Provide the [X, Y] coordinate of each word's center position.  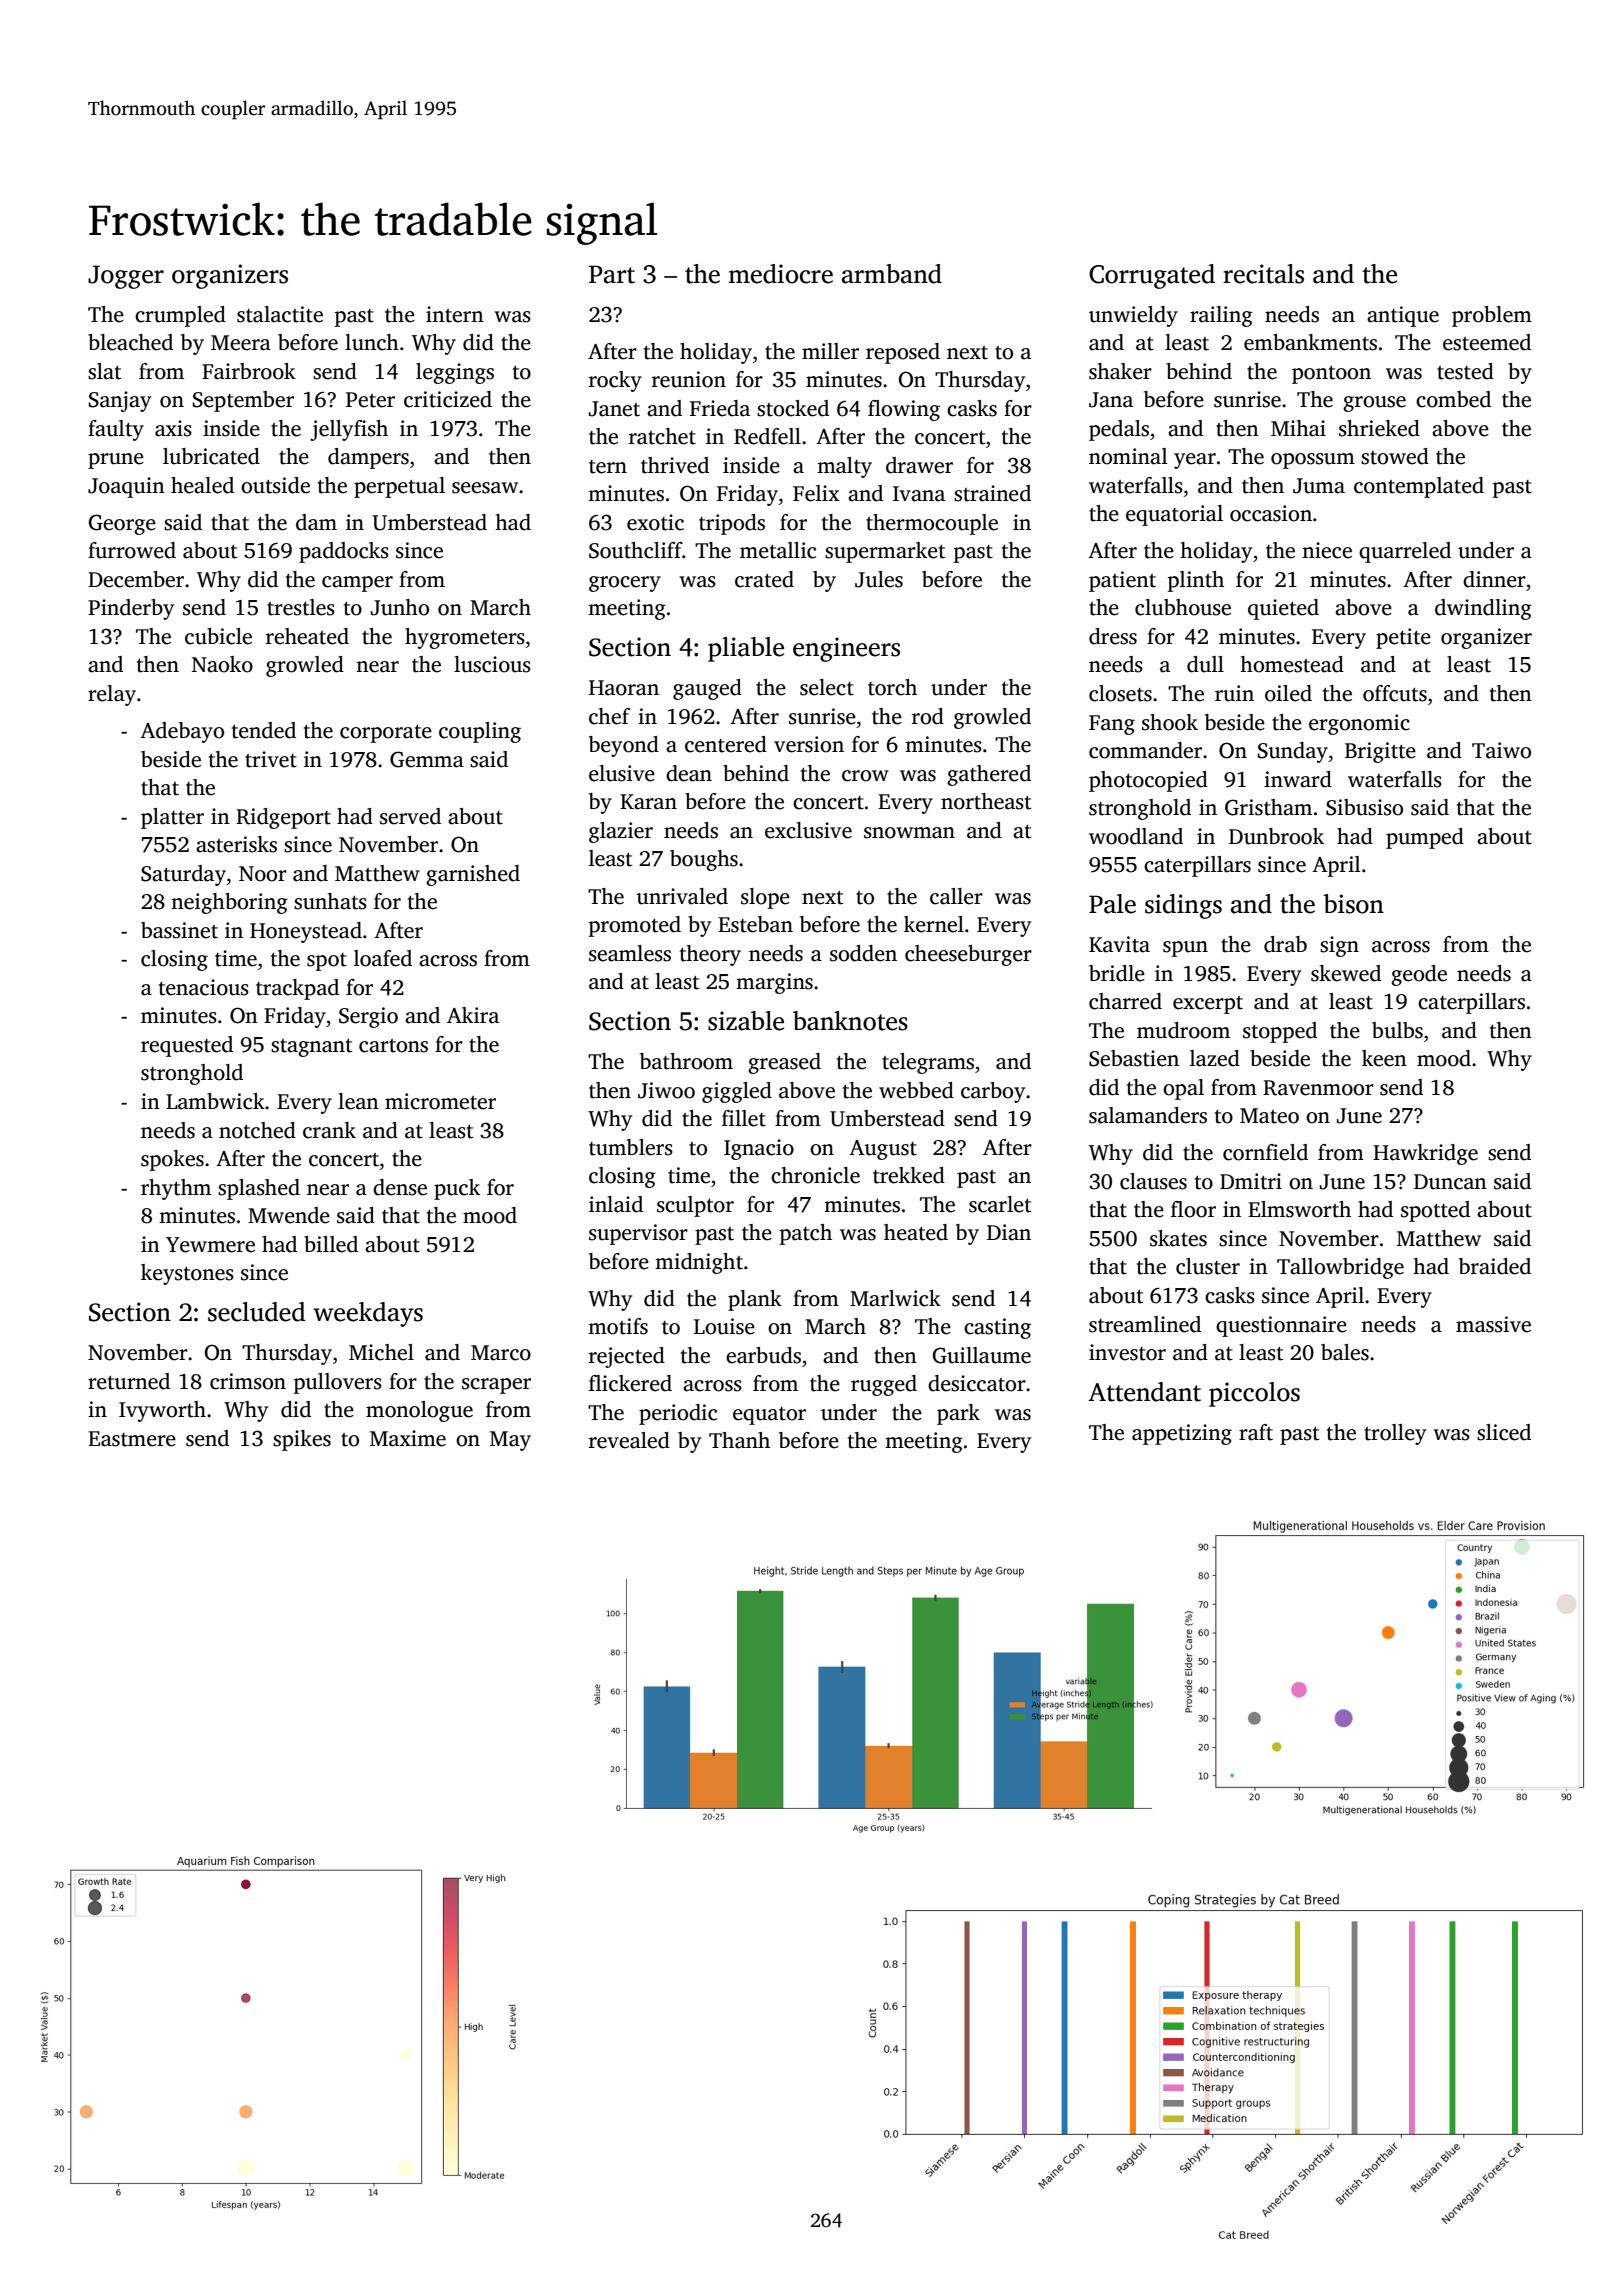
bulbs [1397, 1030]
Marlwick [895, 1298]
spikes [302, 1440]
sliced [1504, 1432]
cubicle [218, 636]
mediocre [780, 274]
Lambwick [215, 1101]
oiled [1288, 693]
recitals [1263, 274]
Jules [879, 579]
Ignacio [759, 1149]
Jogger [126, 277]
